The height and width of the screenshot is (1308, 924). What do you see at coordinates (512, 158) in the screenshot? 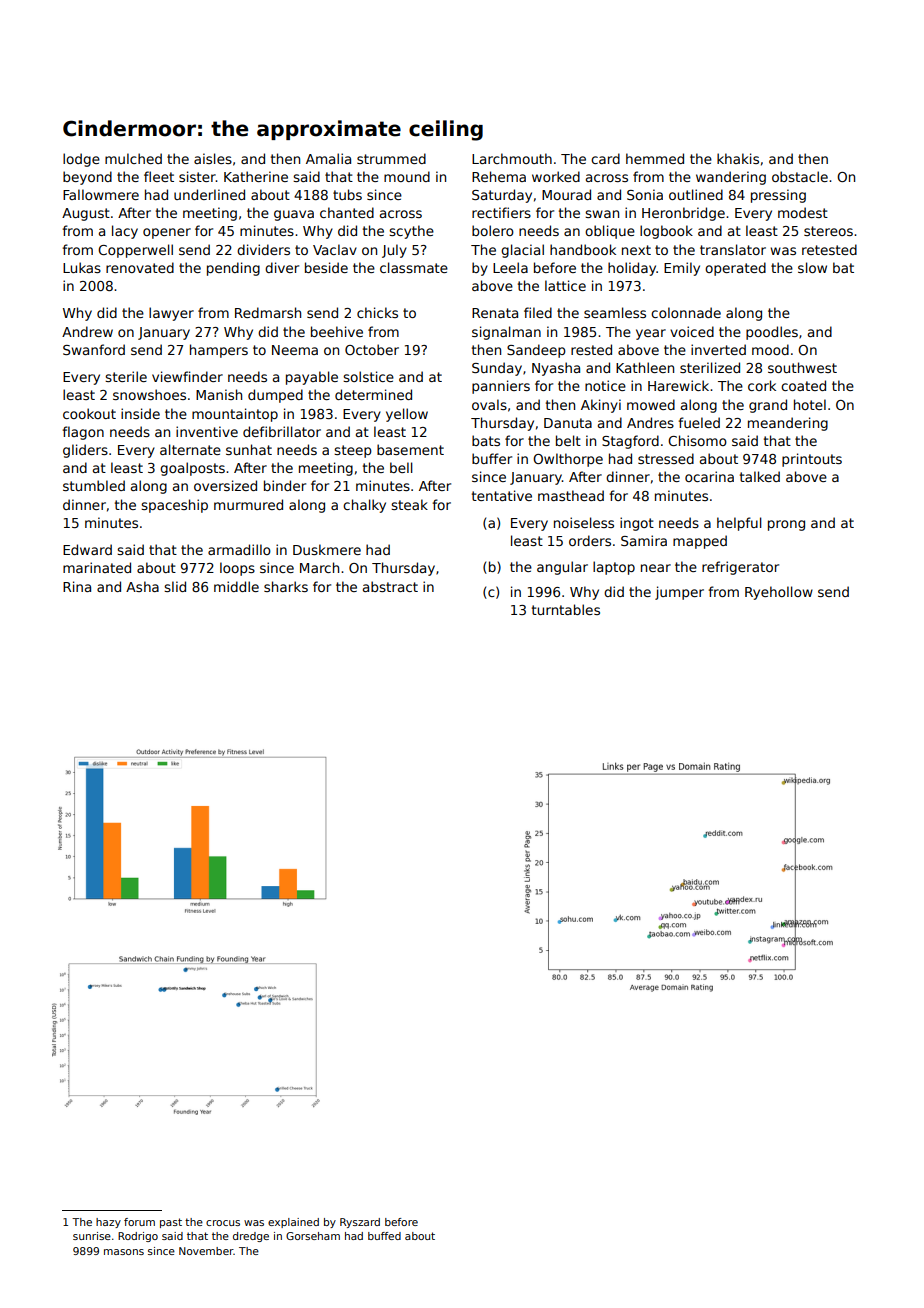
I see `Larchmouth` at bounding box center [512, 158].
